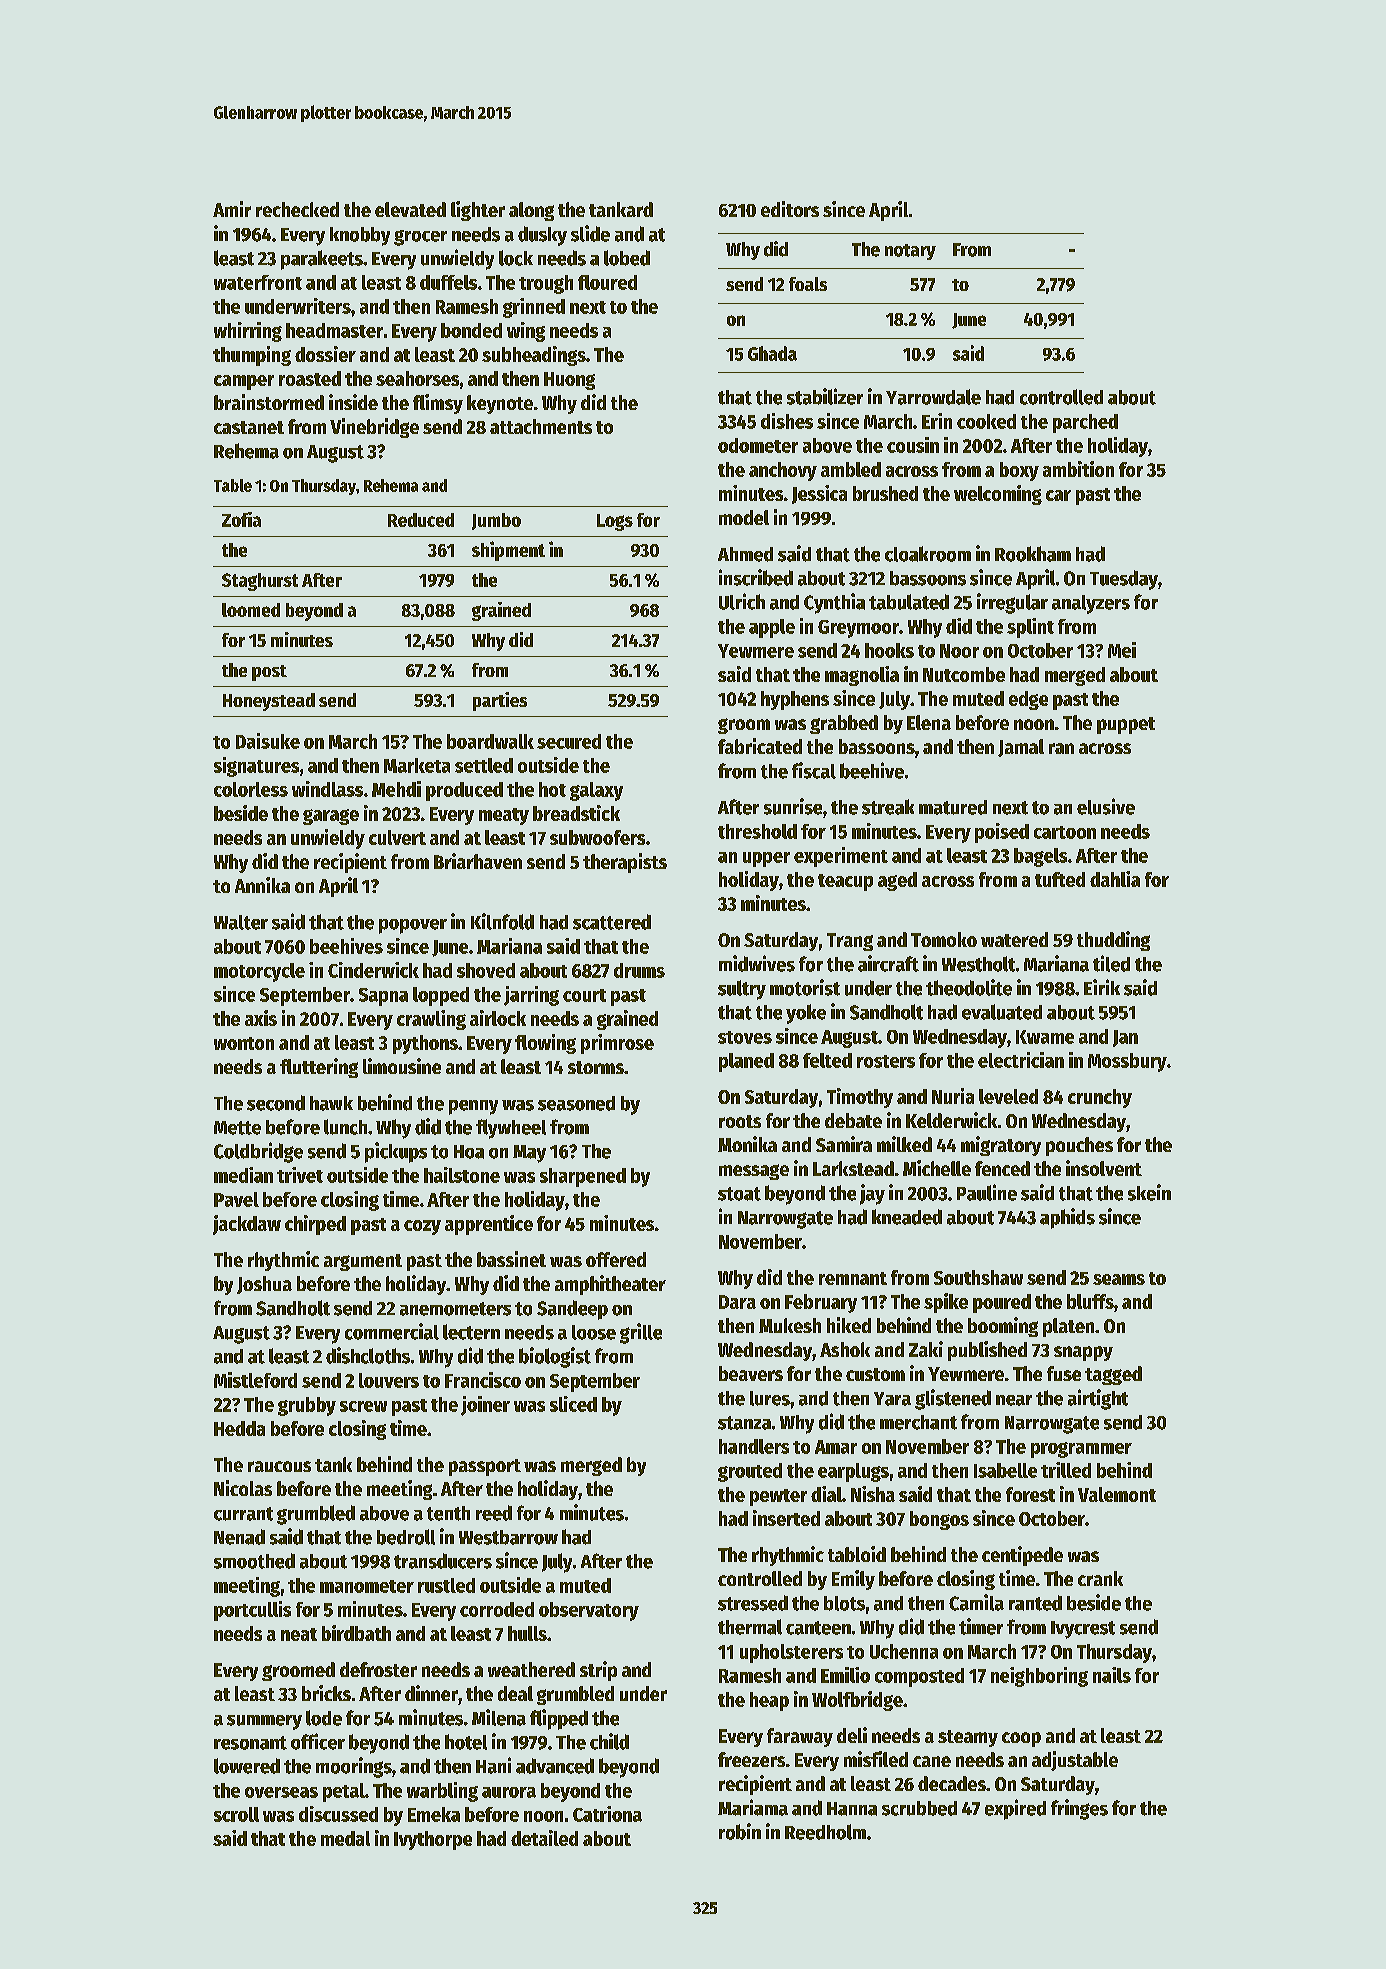  Describe the element at coordinates (617, 1044) in the page. I see `primrose` at that location.
